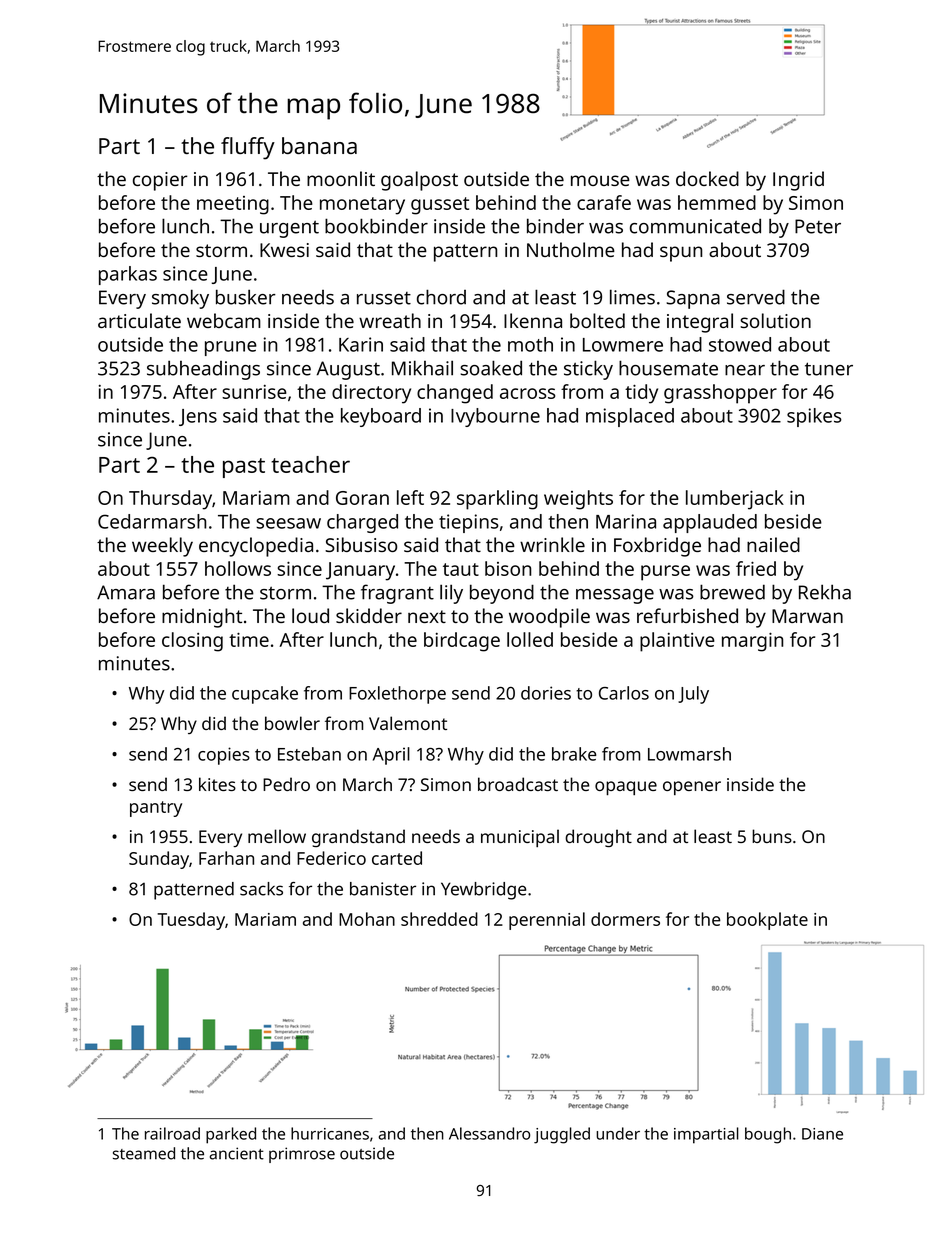 This page has width=952, height=1233. What do you see at coordinates (310, 615) in the page?
I see `loud` at bounding box center [310, 615].
